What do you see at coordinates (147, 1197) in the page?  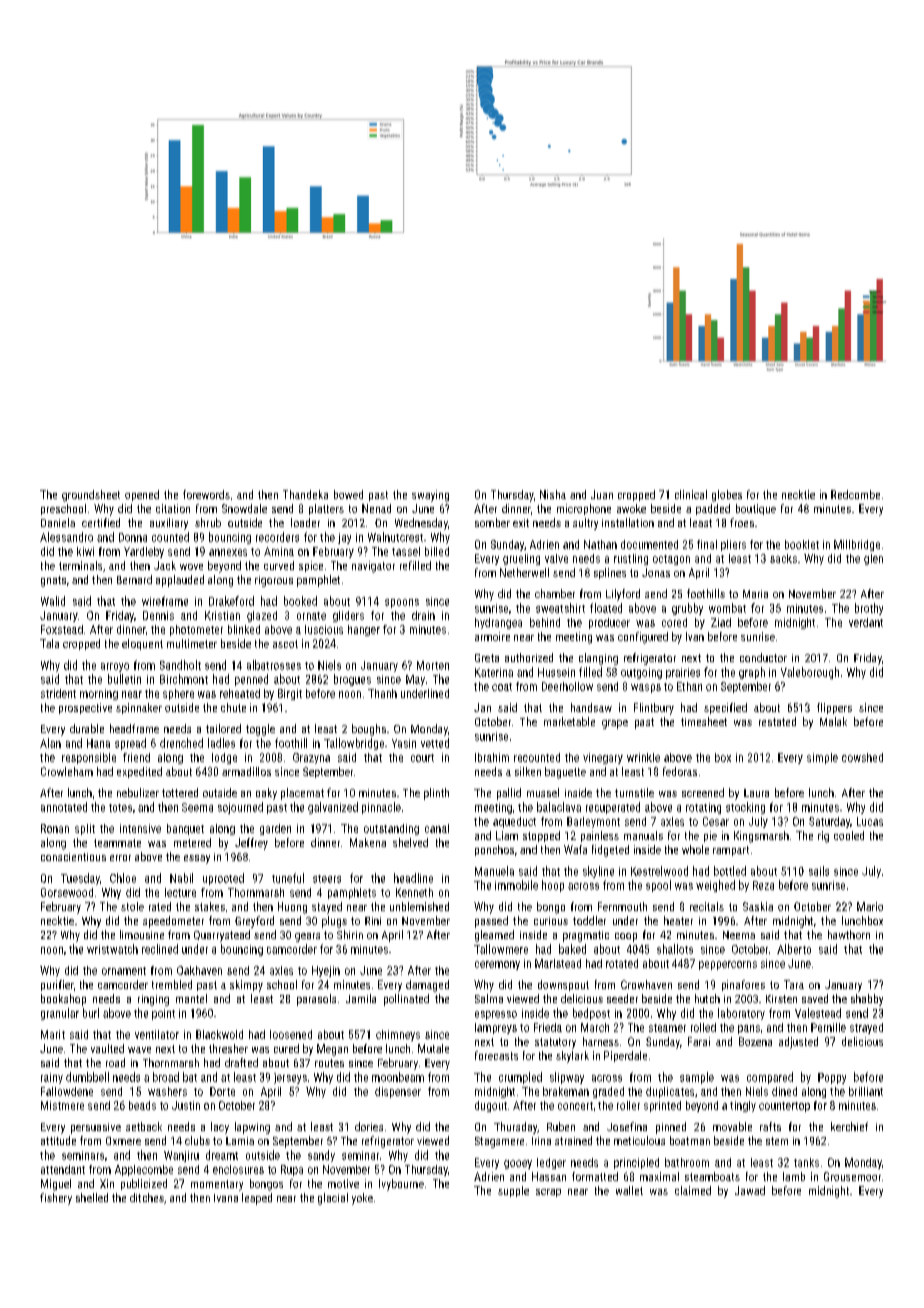 I see `ditches` at bounding box center [147, 1197].
